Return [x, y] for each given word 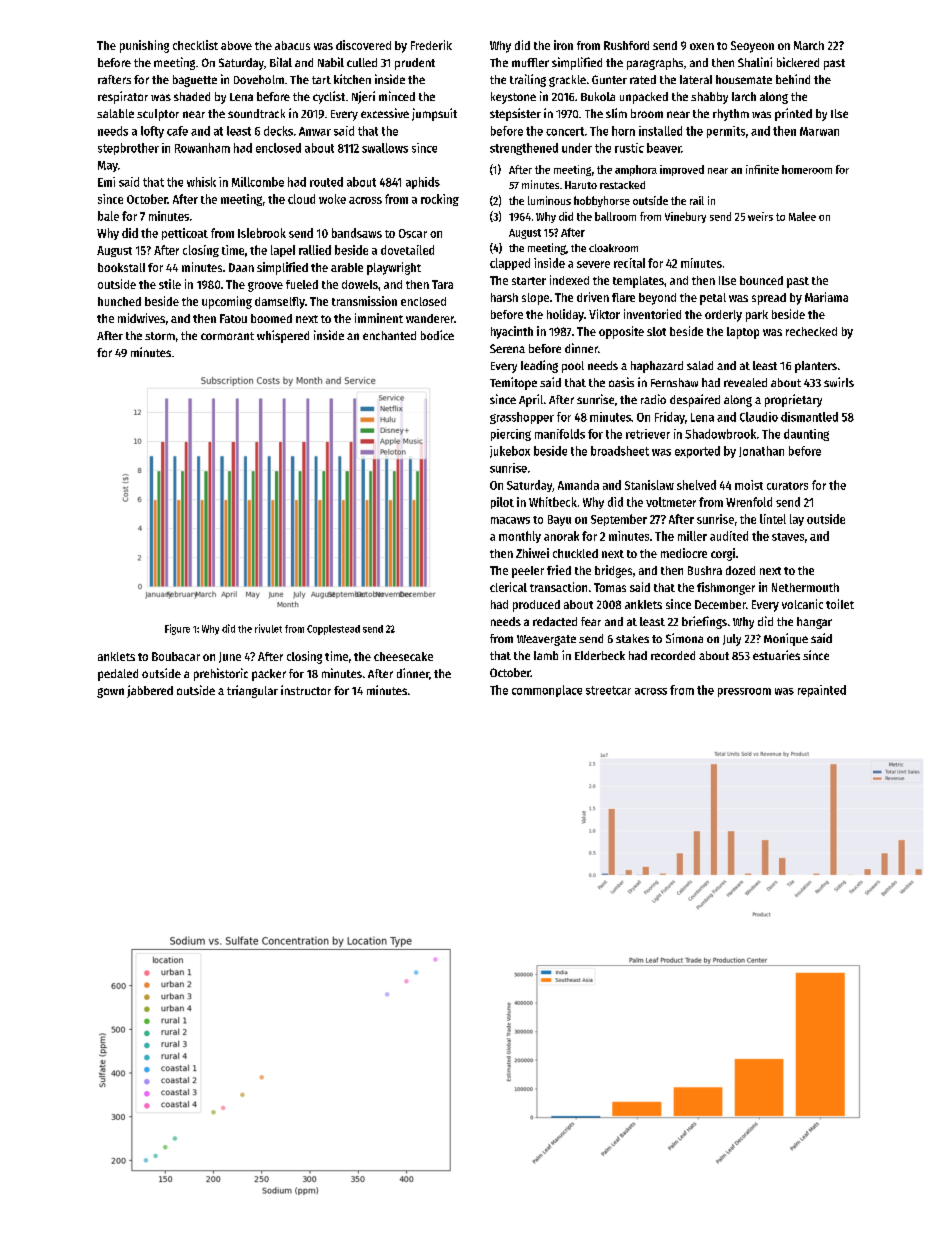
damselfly [280, 303]
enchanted [389, 335]
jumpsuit [434, 114]
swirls [839, 382]
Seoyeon [752, 47]
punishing [144, 46]
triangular [252, 691]
